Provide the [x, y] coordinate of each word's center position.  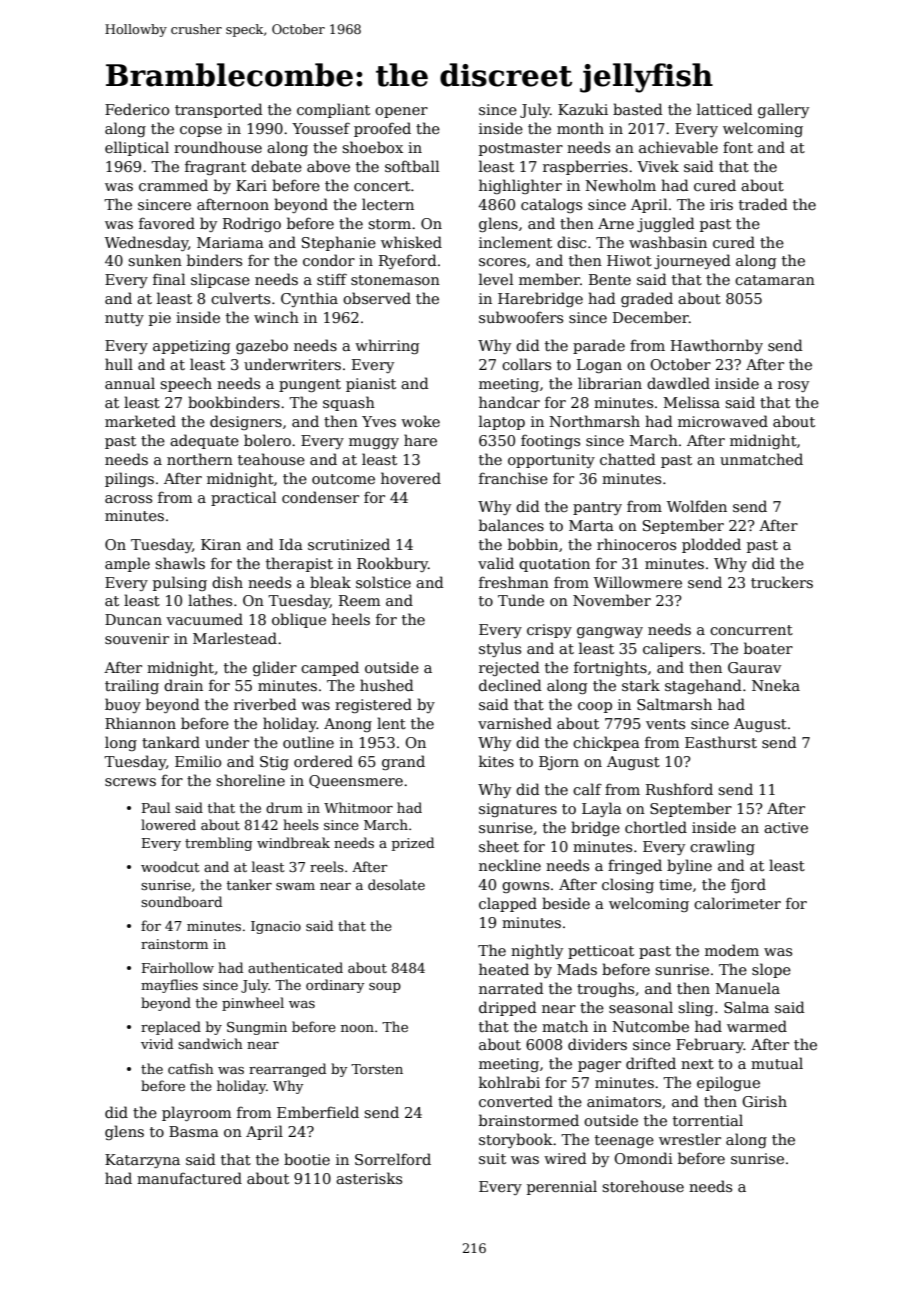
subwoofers [521, 317]
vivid [157, 1043]
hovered [411, 478]
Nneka [776, 685]
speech [186, 384]
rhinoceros [636, 544]
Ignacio [276, 927]
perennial [562, 1187]
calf [587, 789]
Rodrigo [252, 224]
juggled [666, 224]
